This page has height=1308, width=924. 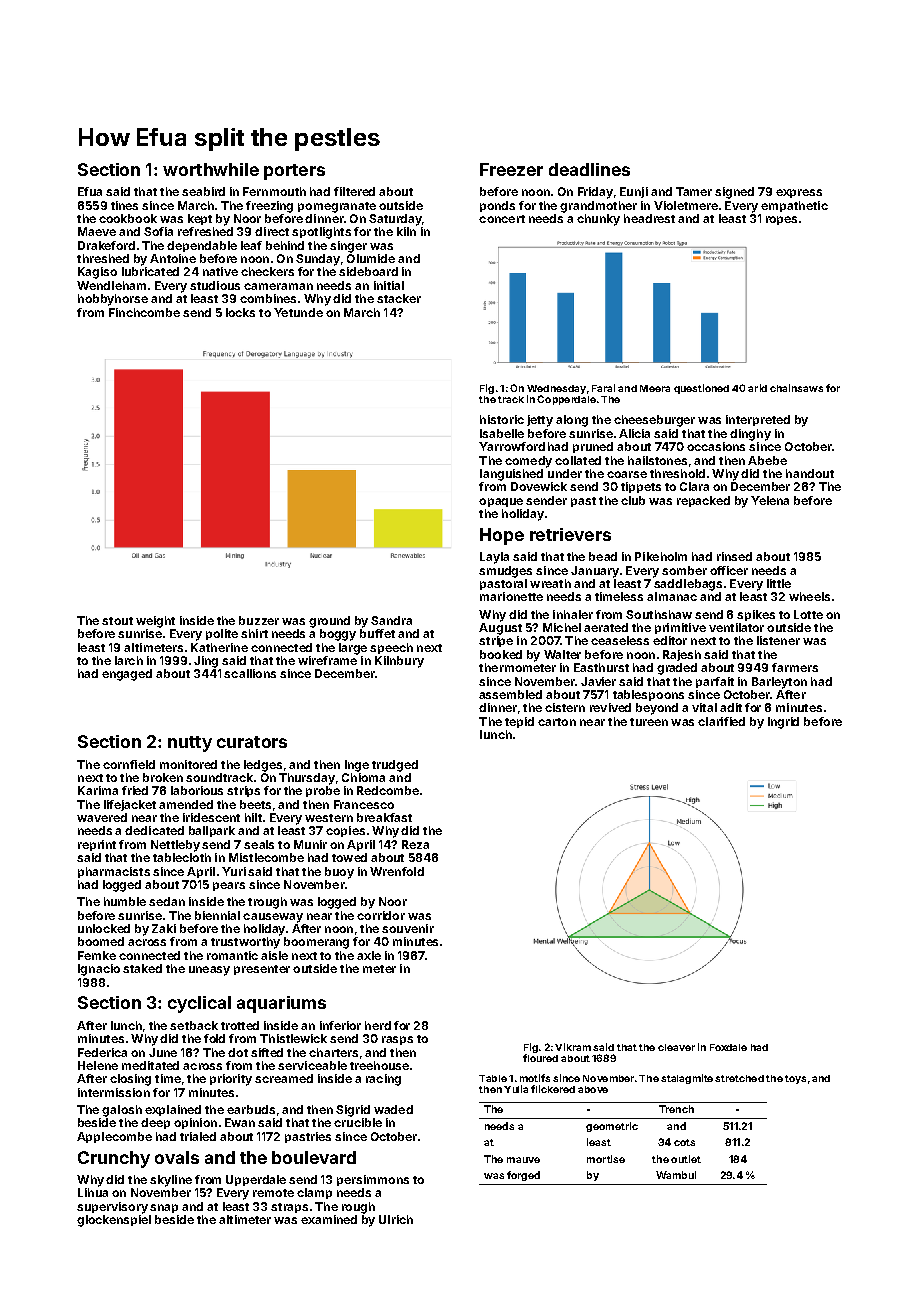 I want to click on vital, so click(x=704, y=707).
